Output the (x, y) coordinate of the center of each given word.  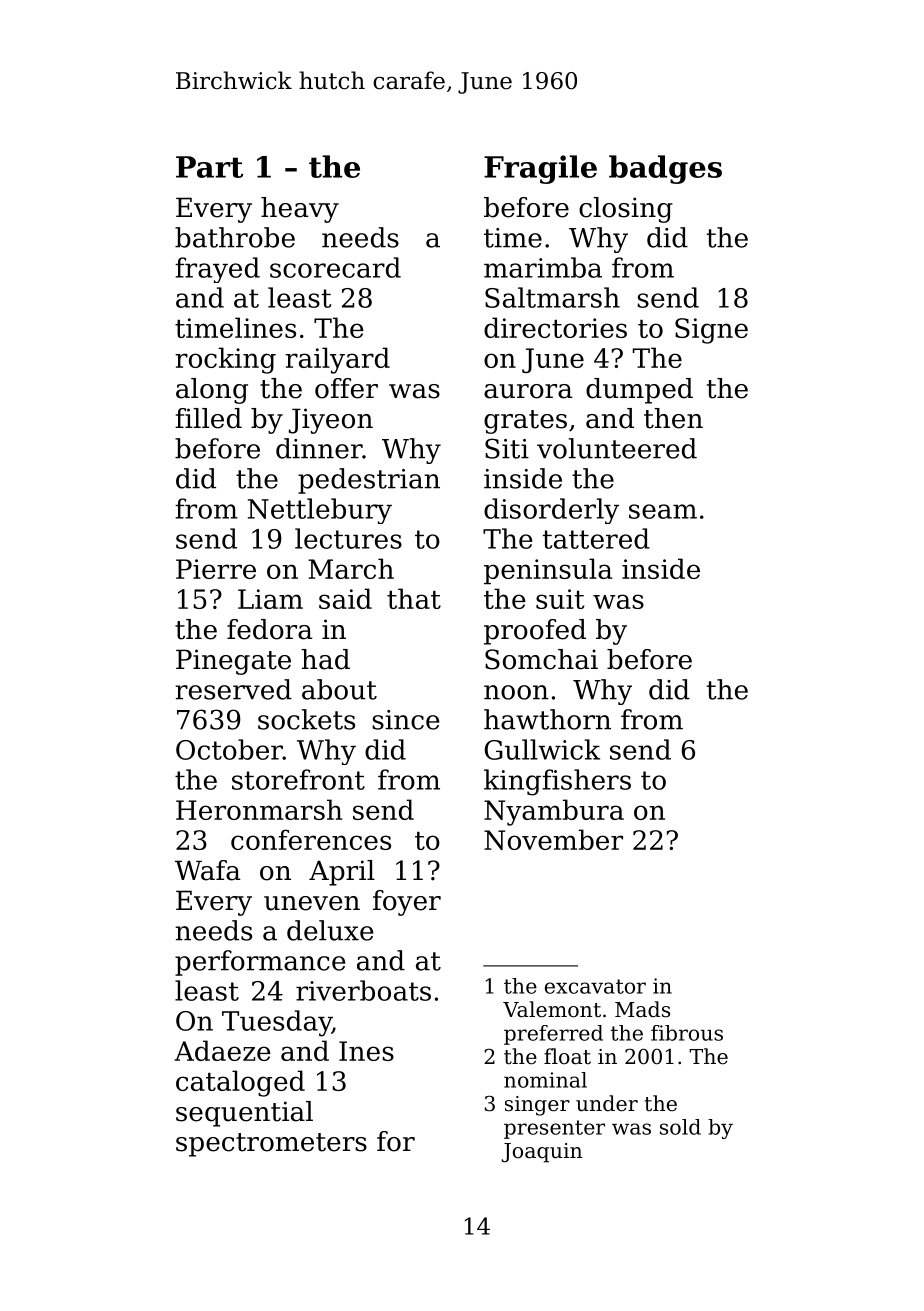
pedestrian (369, 481)
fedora (270, 629)
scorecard (335, 267)
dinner (319, 448)
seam (663, 511)
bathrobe (235, 237)
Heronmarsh (259, 809)
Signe (711, 331)
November (553, 839)
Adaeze (222, 1050)
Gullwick (542, 749)
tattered (596, 538)
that (414, 598)
